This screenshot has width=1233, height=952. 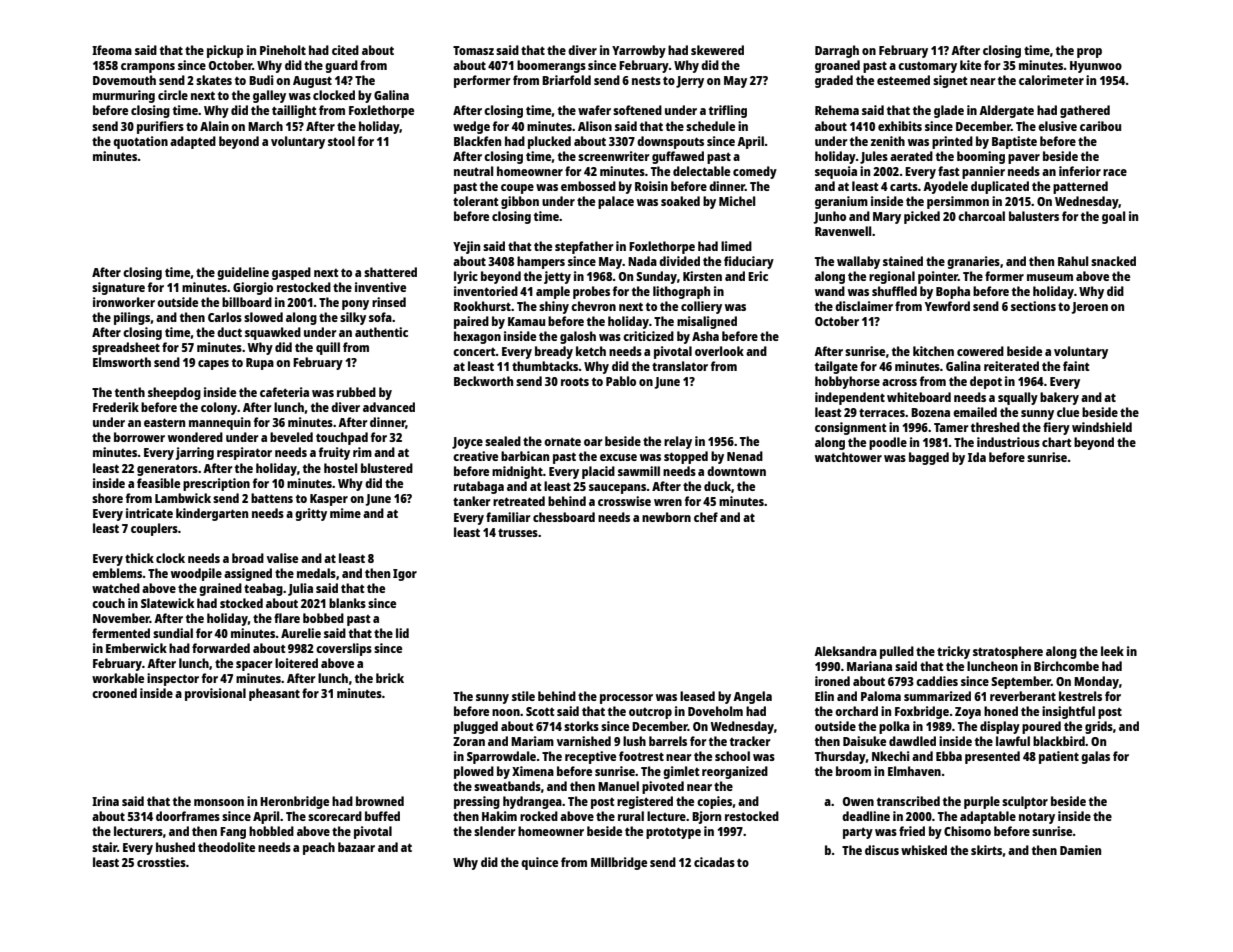 I want to click on Ifeoma, so click(x=112, y=50).
